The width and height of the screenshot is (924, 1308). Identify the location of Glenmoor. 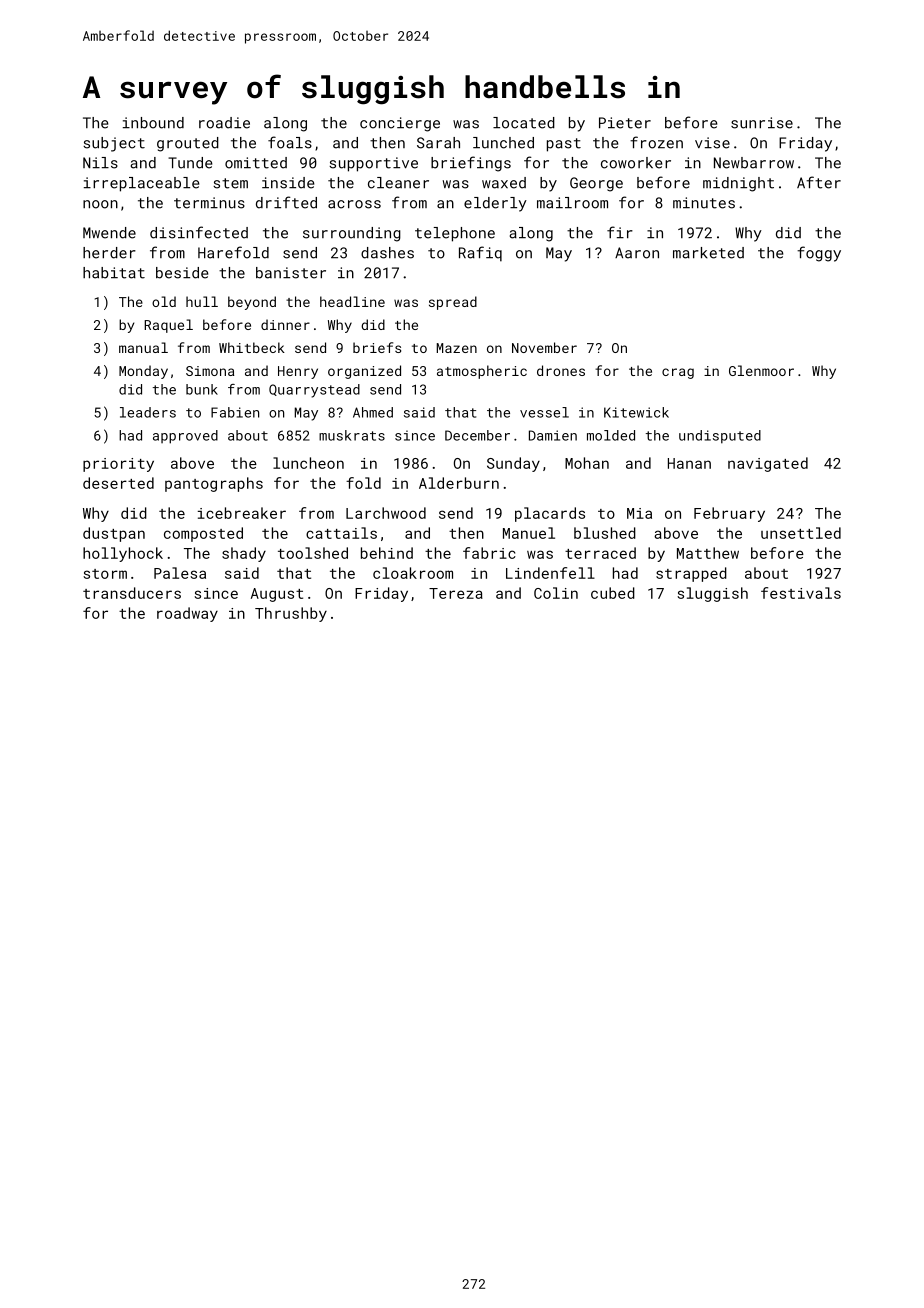
(761, 370).
